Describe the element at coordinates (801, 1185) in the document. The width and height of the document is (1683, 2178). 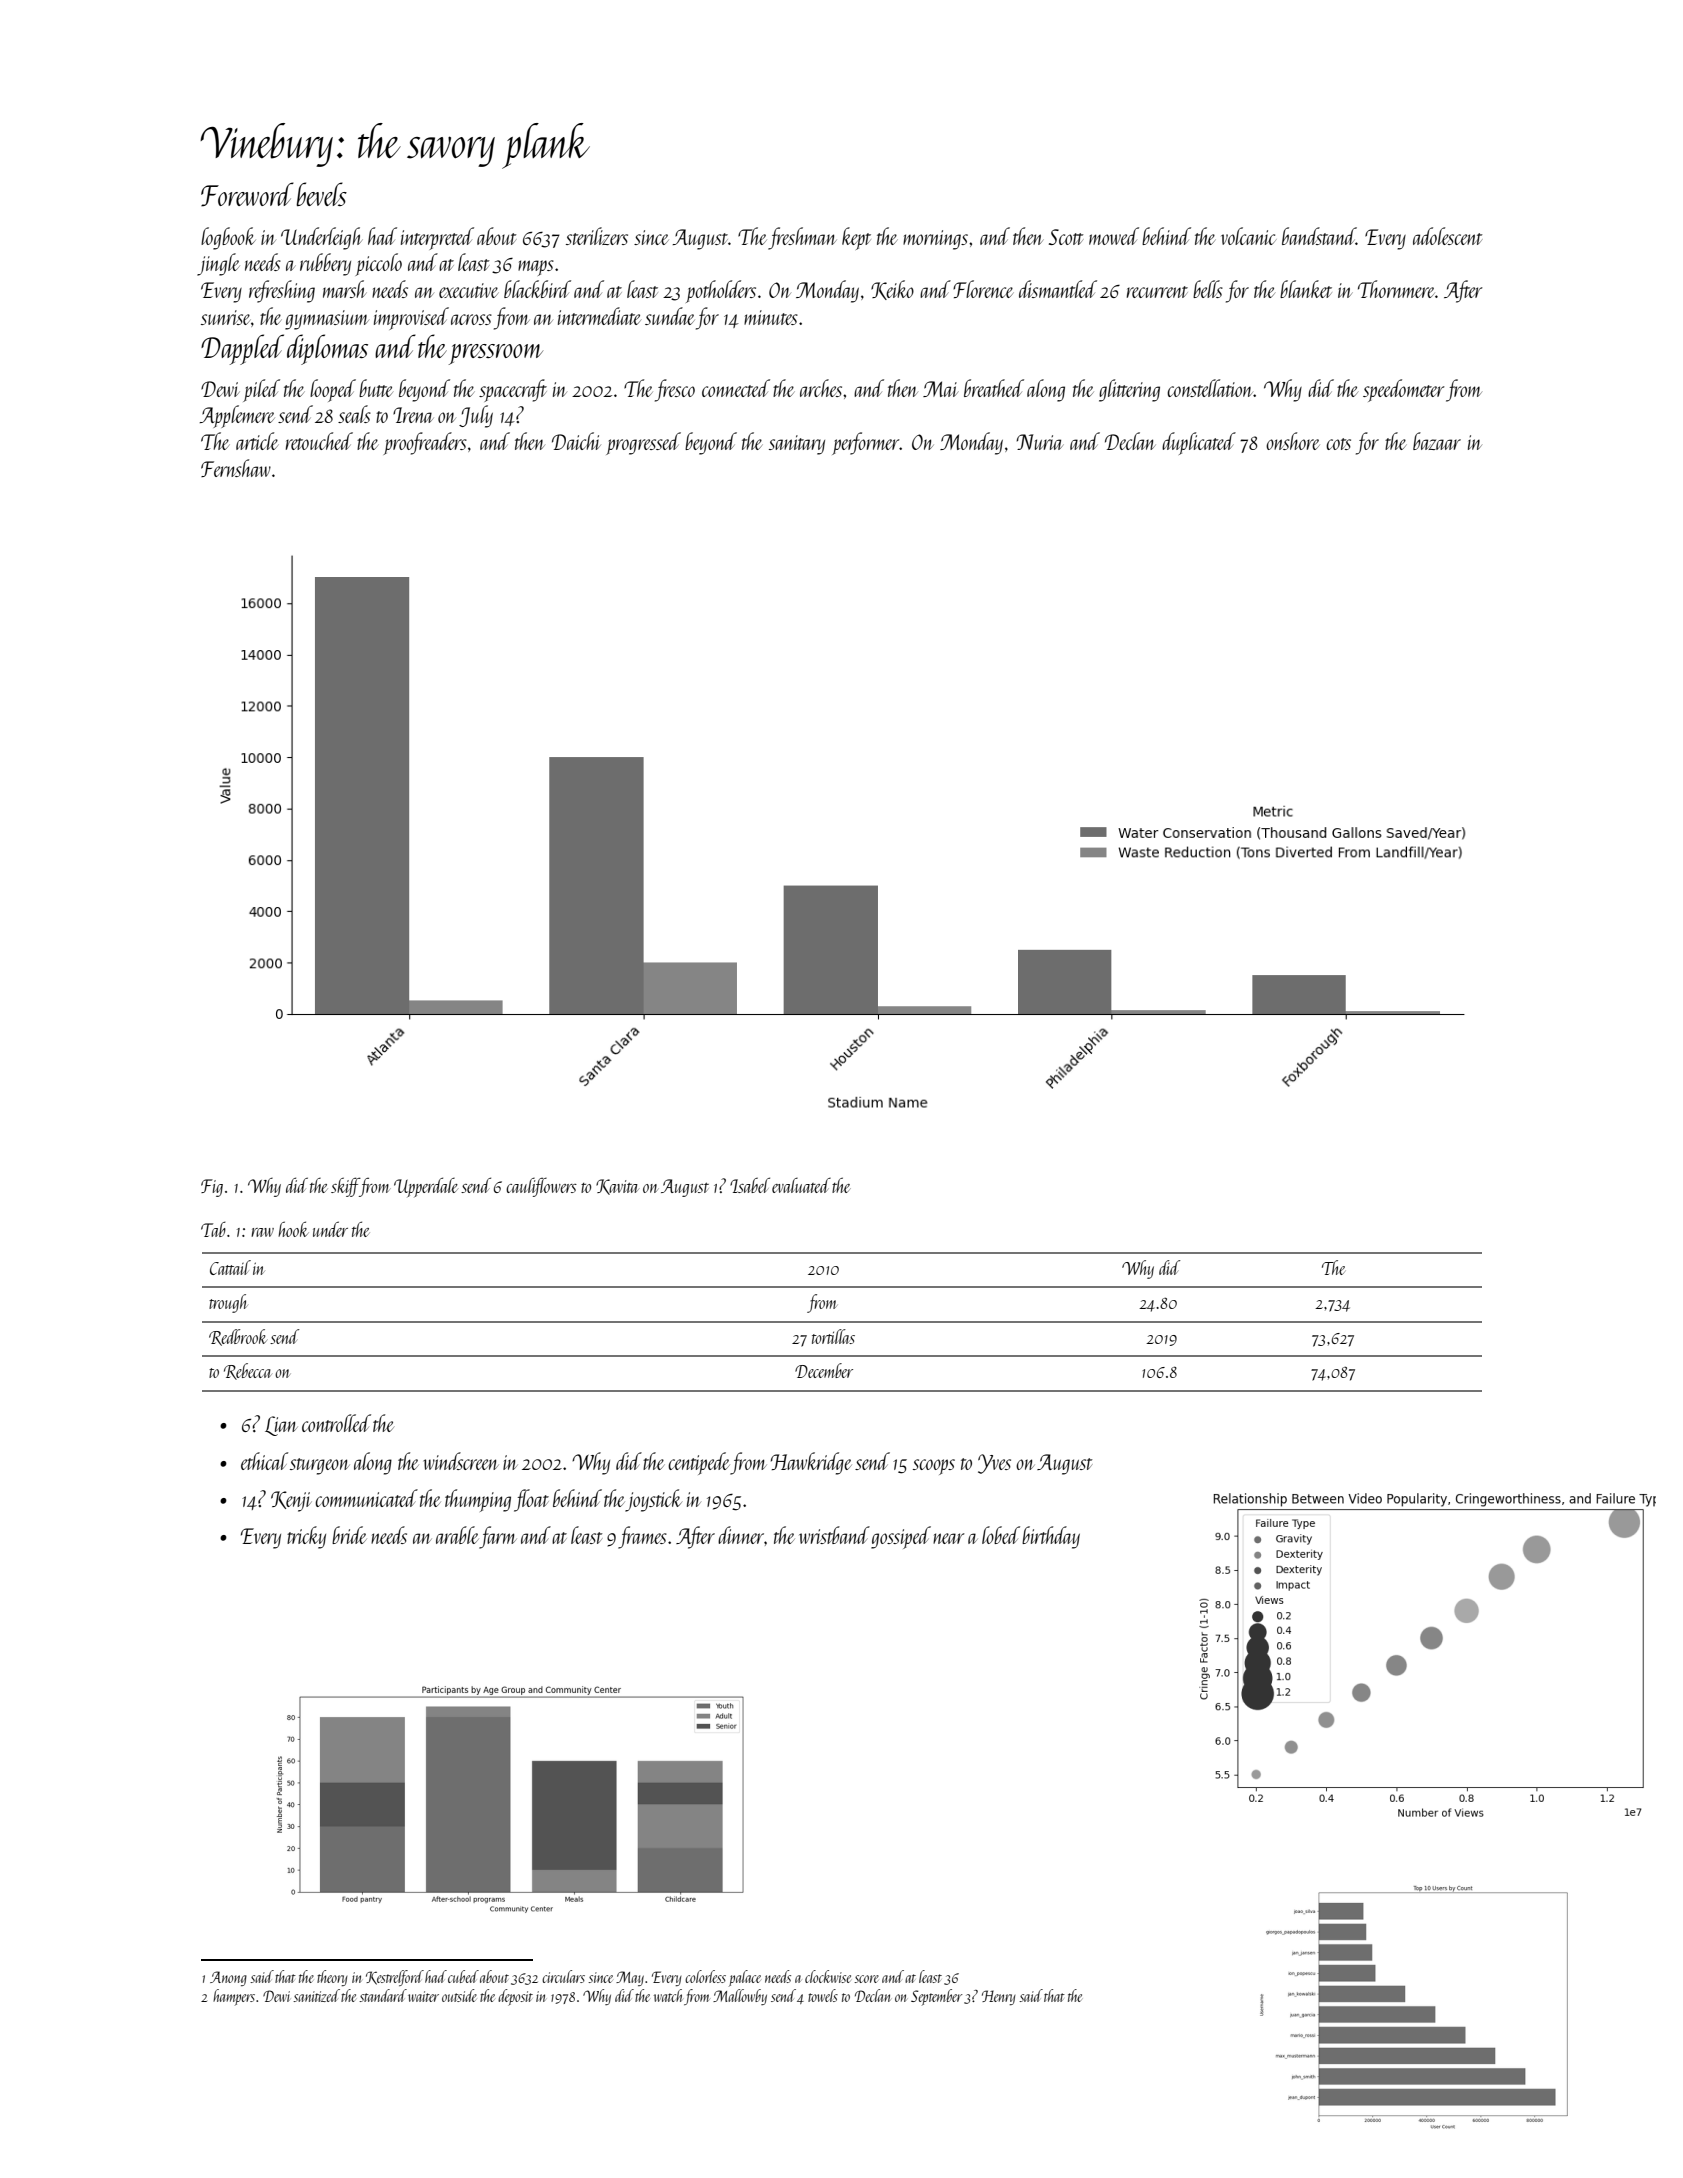
I see `evaluated` at that location.
